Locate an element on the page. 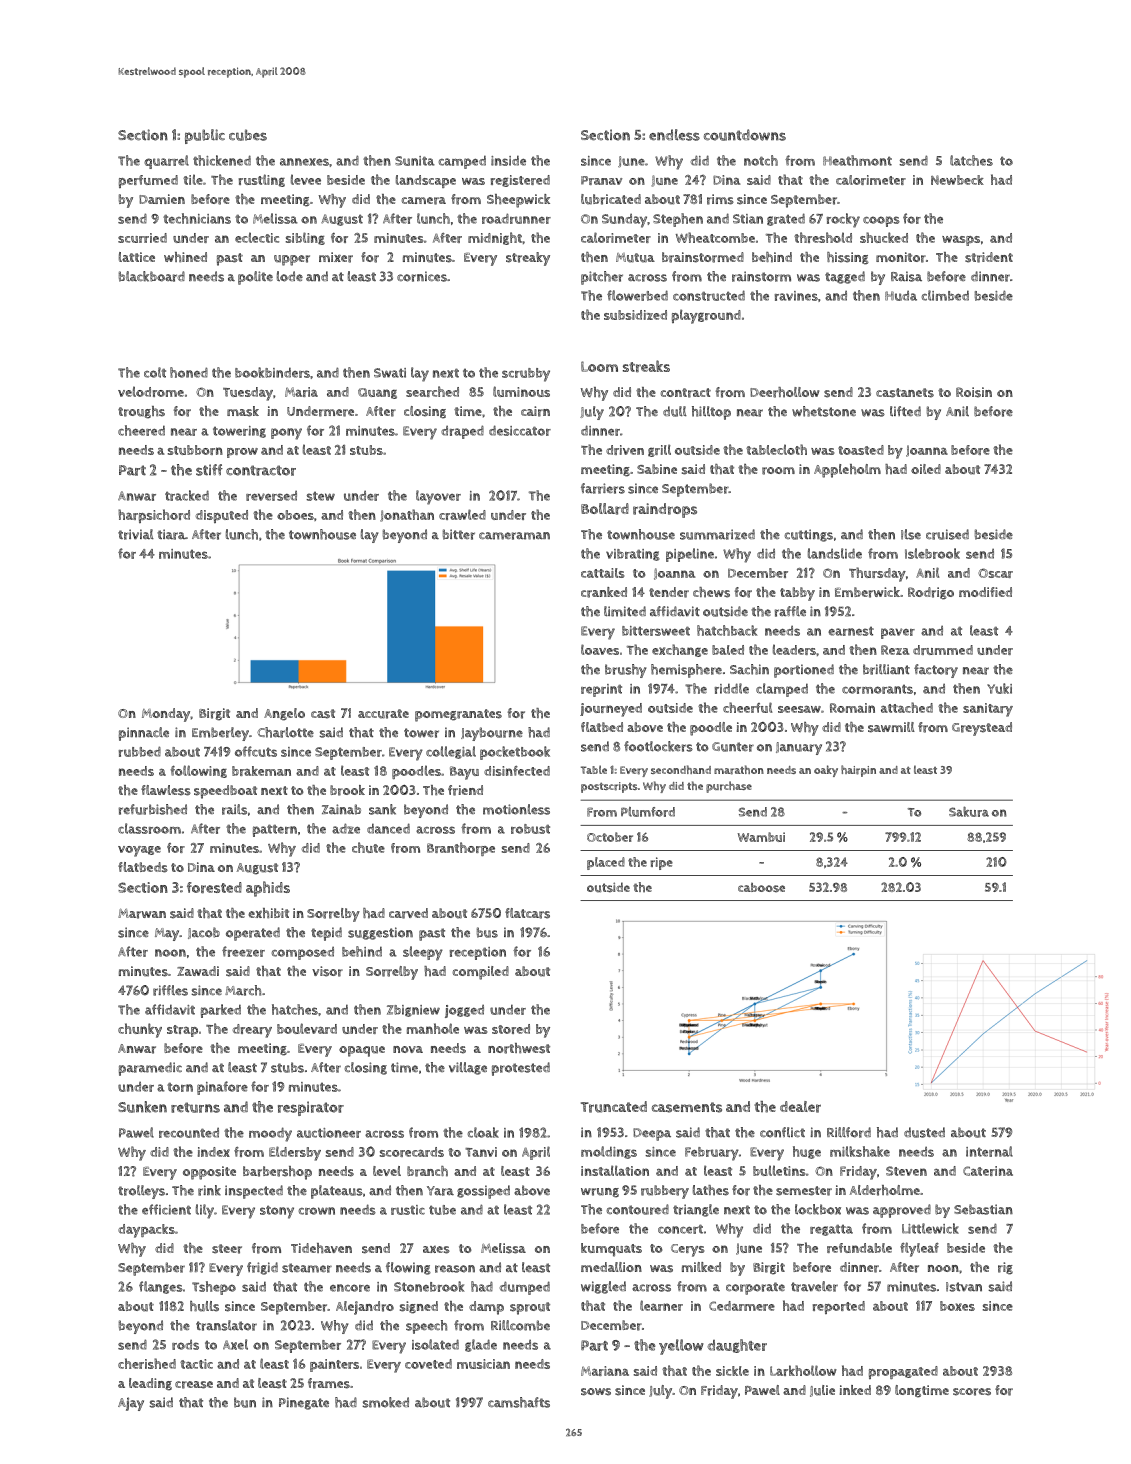  honed is located at coordinates (189, 372).
